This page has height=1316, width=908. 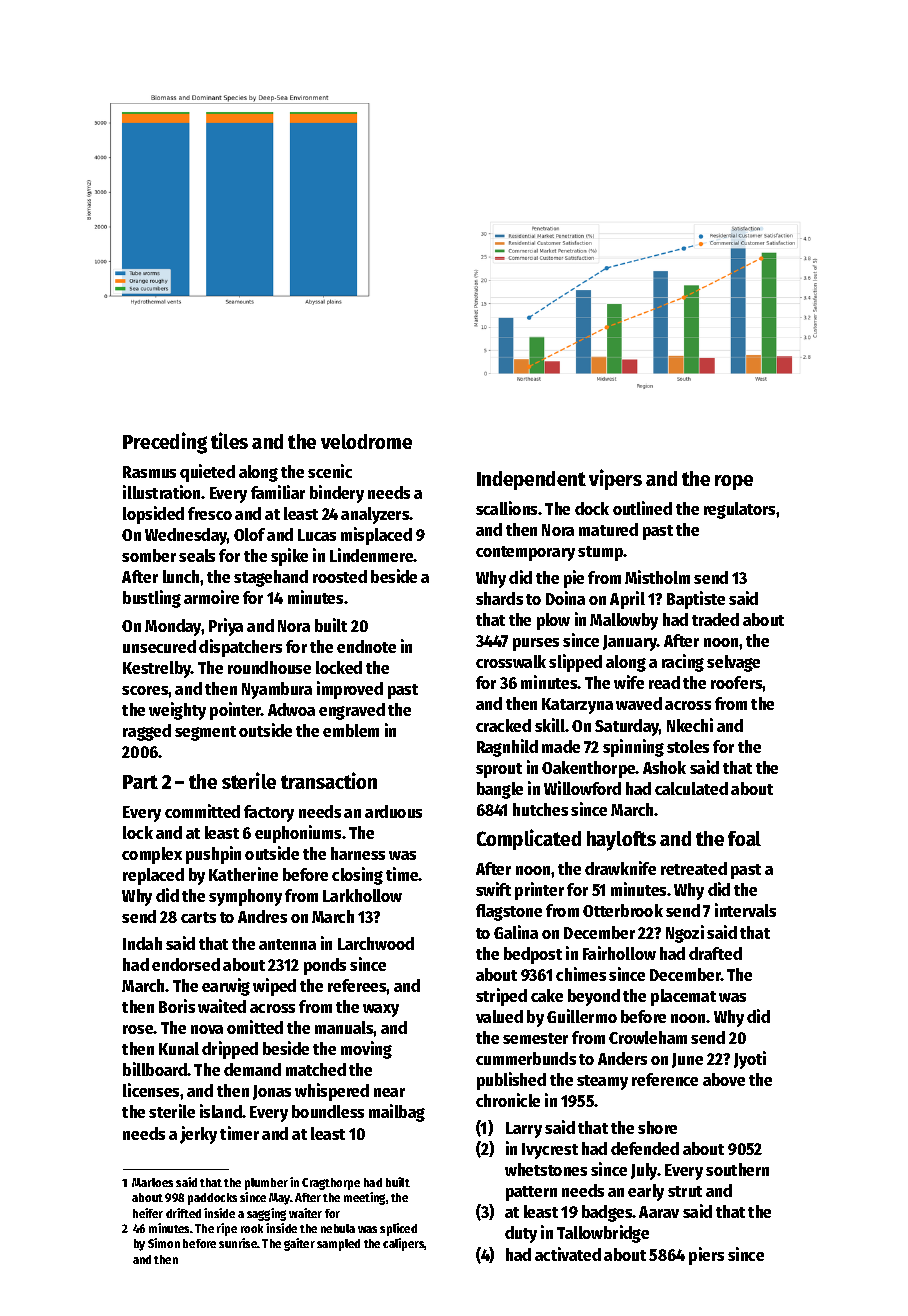 I want to click on Baptiste, so click(x=696, y=600).
